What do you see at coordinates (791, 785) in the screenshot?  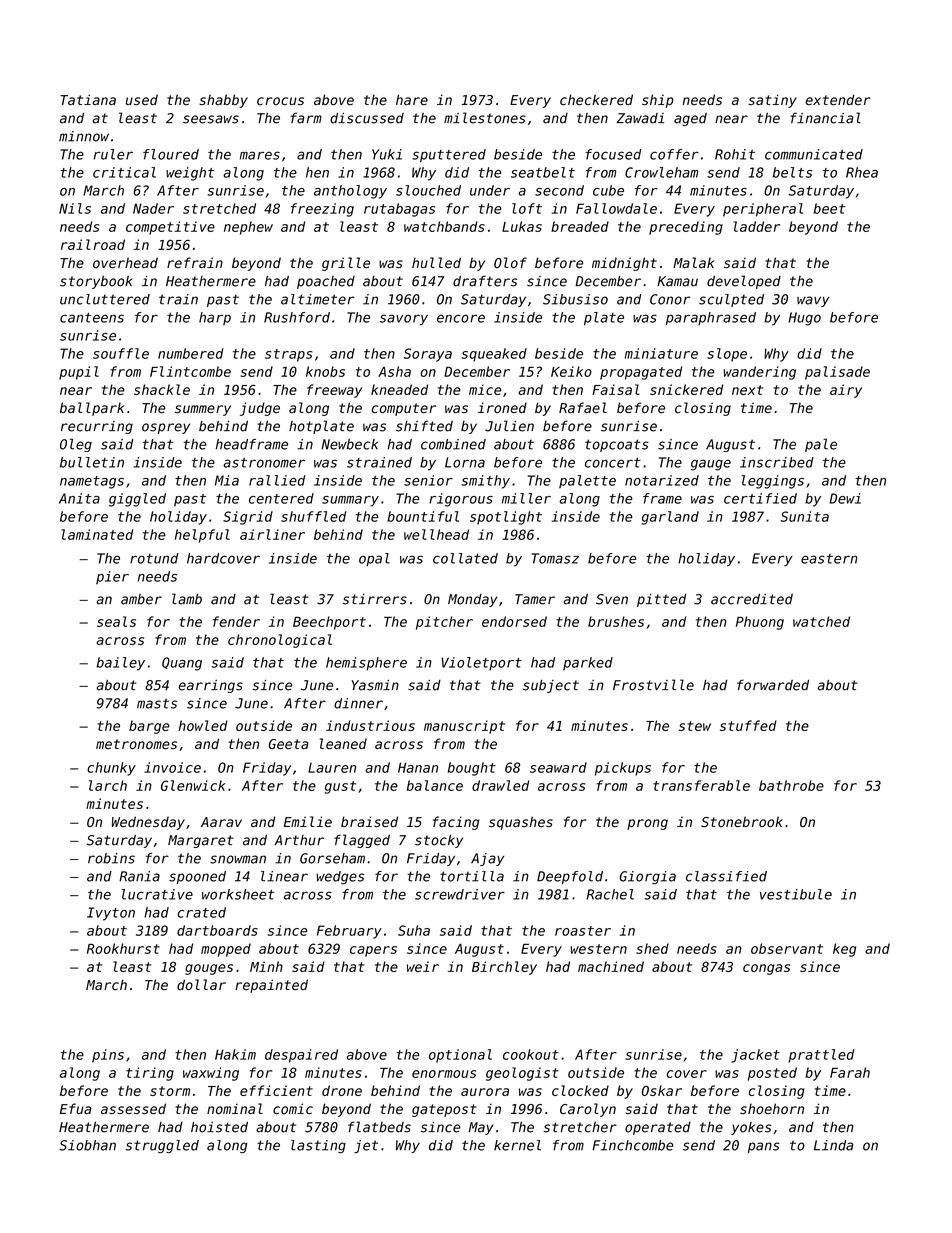 I see `bathrobe` at bounding box center [791, 785].
